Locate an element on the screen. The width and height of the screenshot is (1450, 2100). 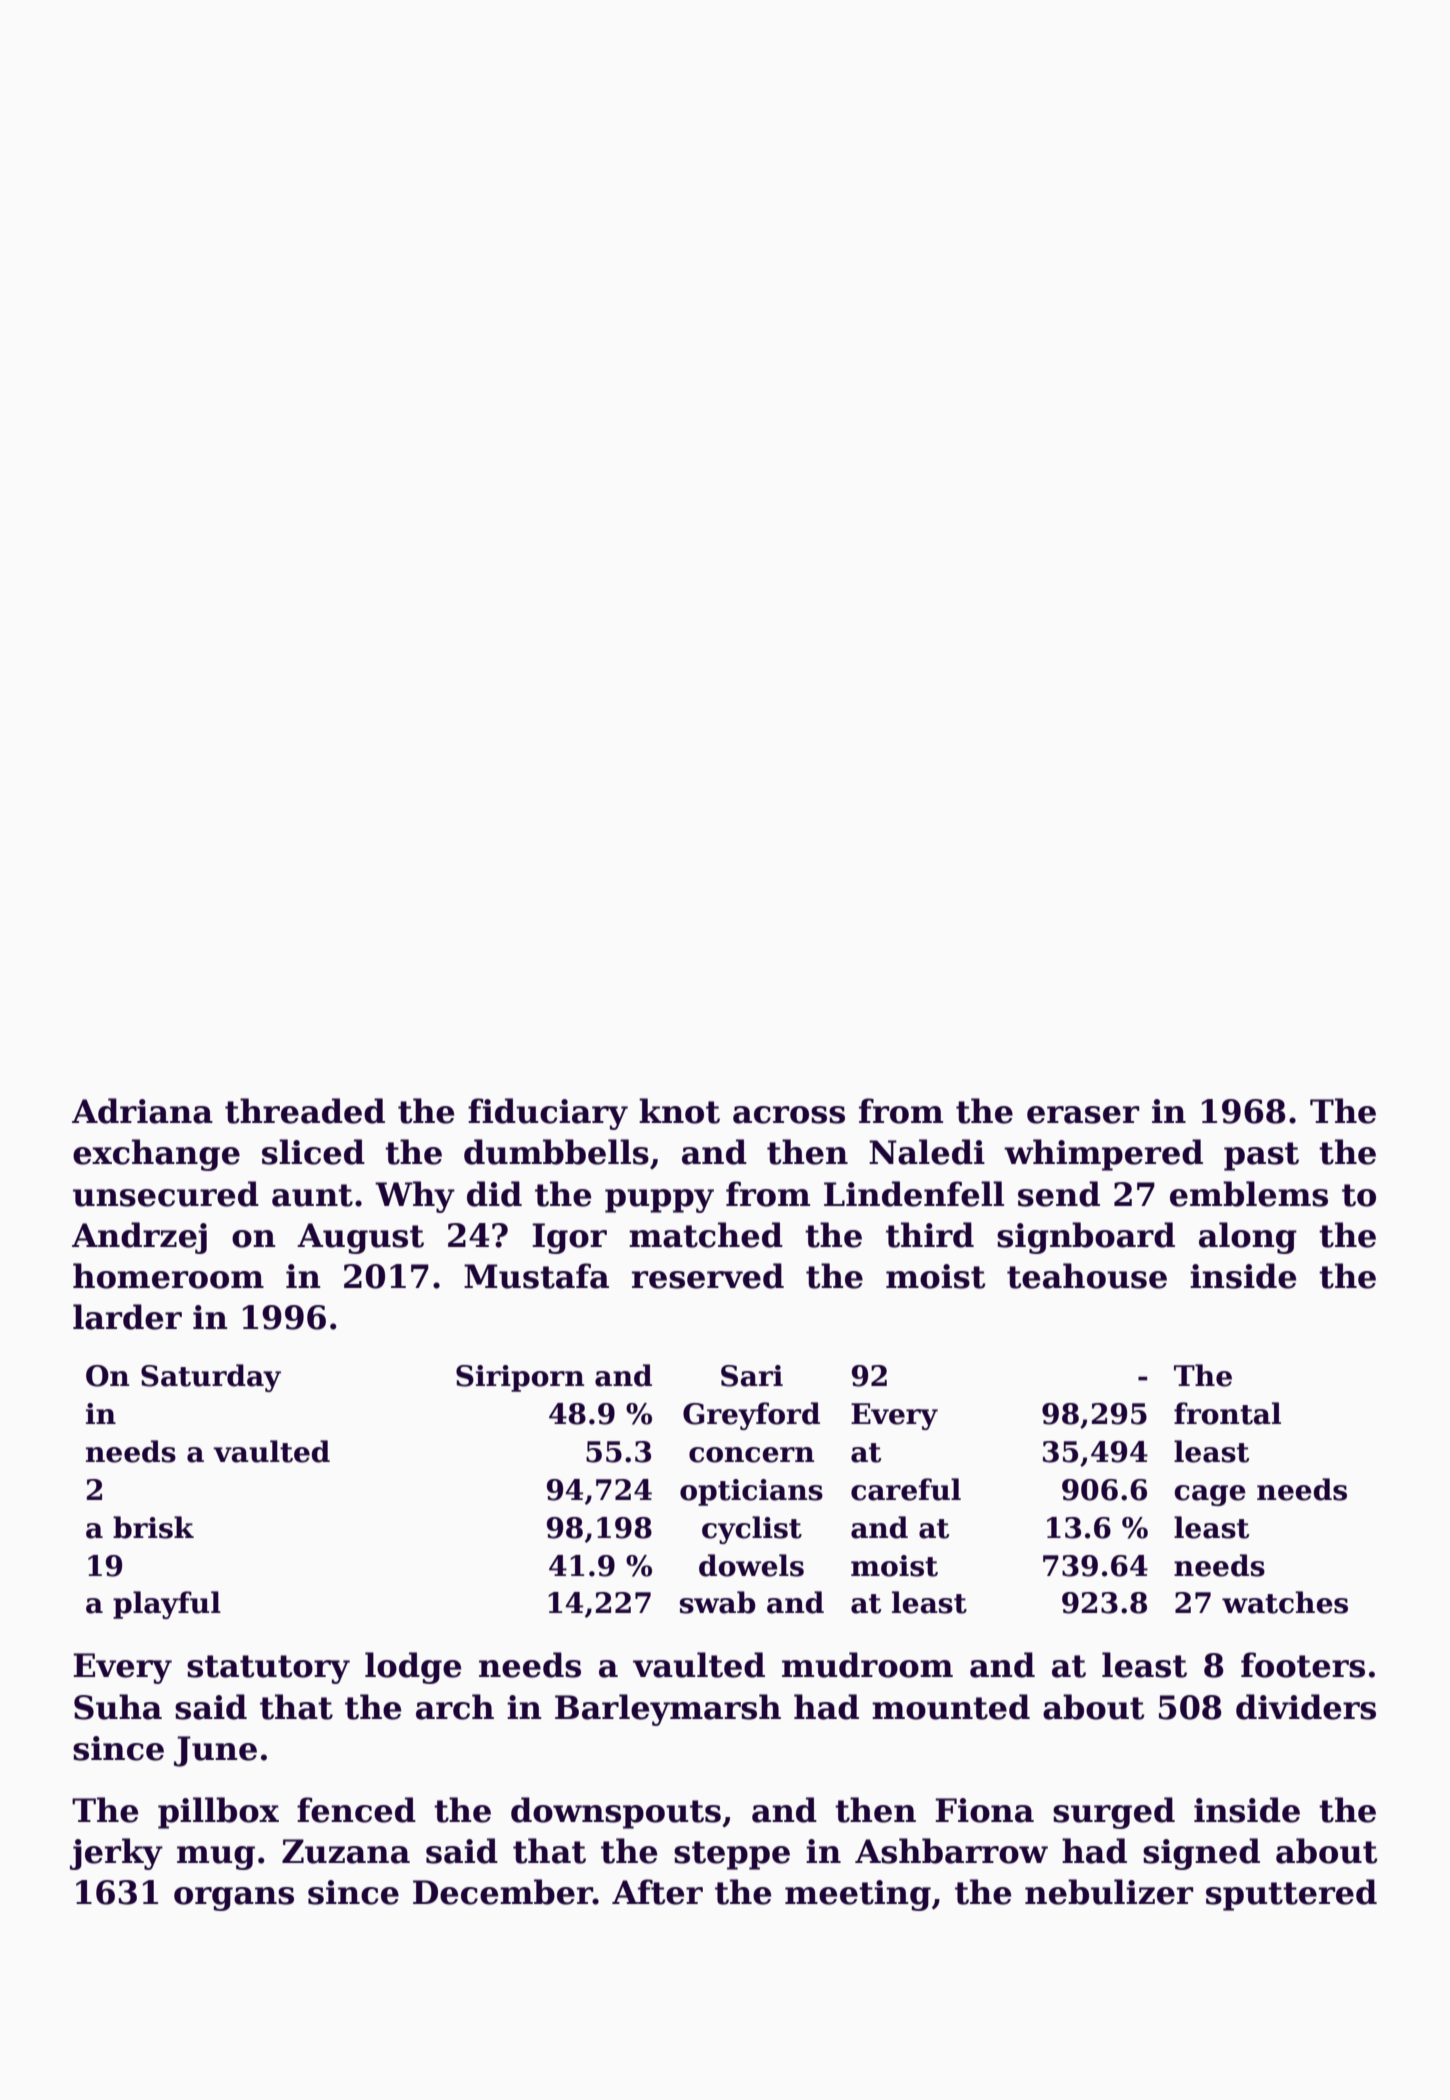
Siriporn is located at coordinates (520, 1378).
